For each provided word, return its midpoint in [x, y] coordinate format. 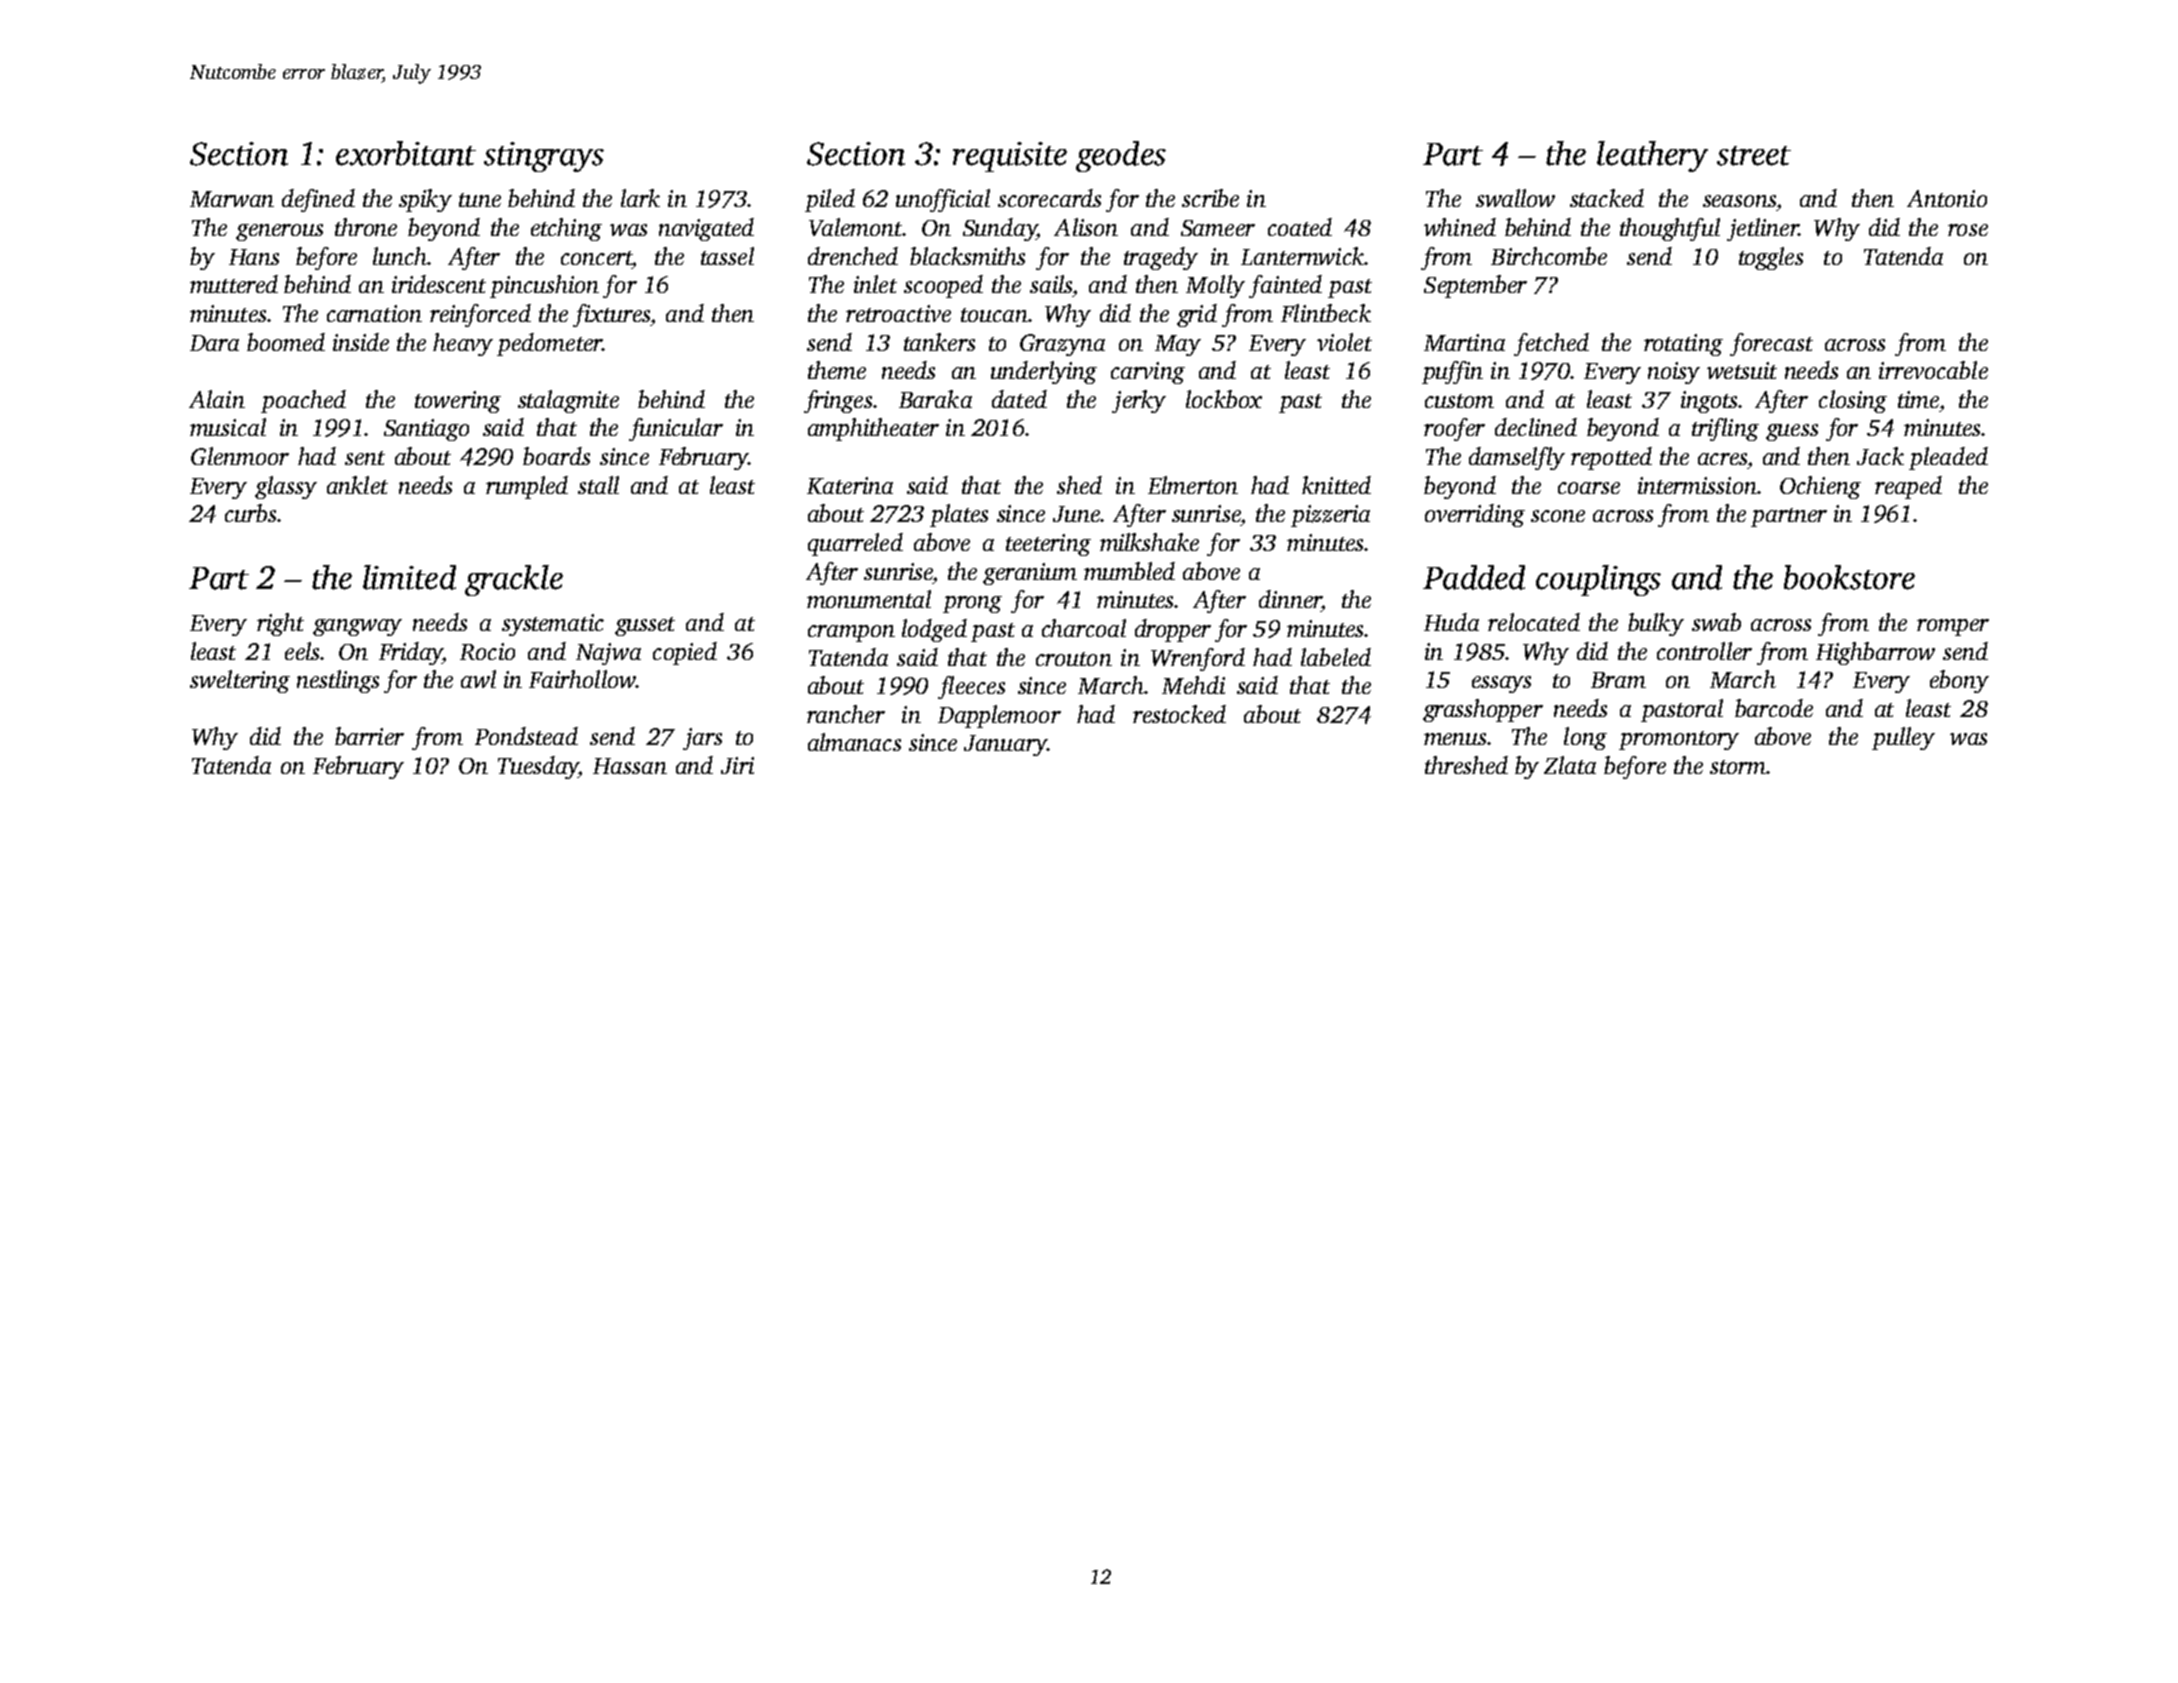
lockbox [1224, 399]
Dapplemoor [999, 716]
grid [1197, 315]
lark [640, 198]
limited [409, 577]
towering [458, 402]
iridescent [439, 284]
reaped [1908, 487]
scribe [1210, 198]
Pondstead [526, 736]
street [1754, 156]
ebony [1959, 681]
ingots [1709, 402]
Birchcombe [1549, 256]
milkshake [1149, 542]
